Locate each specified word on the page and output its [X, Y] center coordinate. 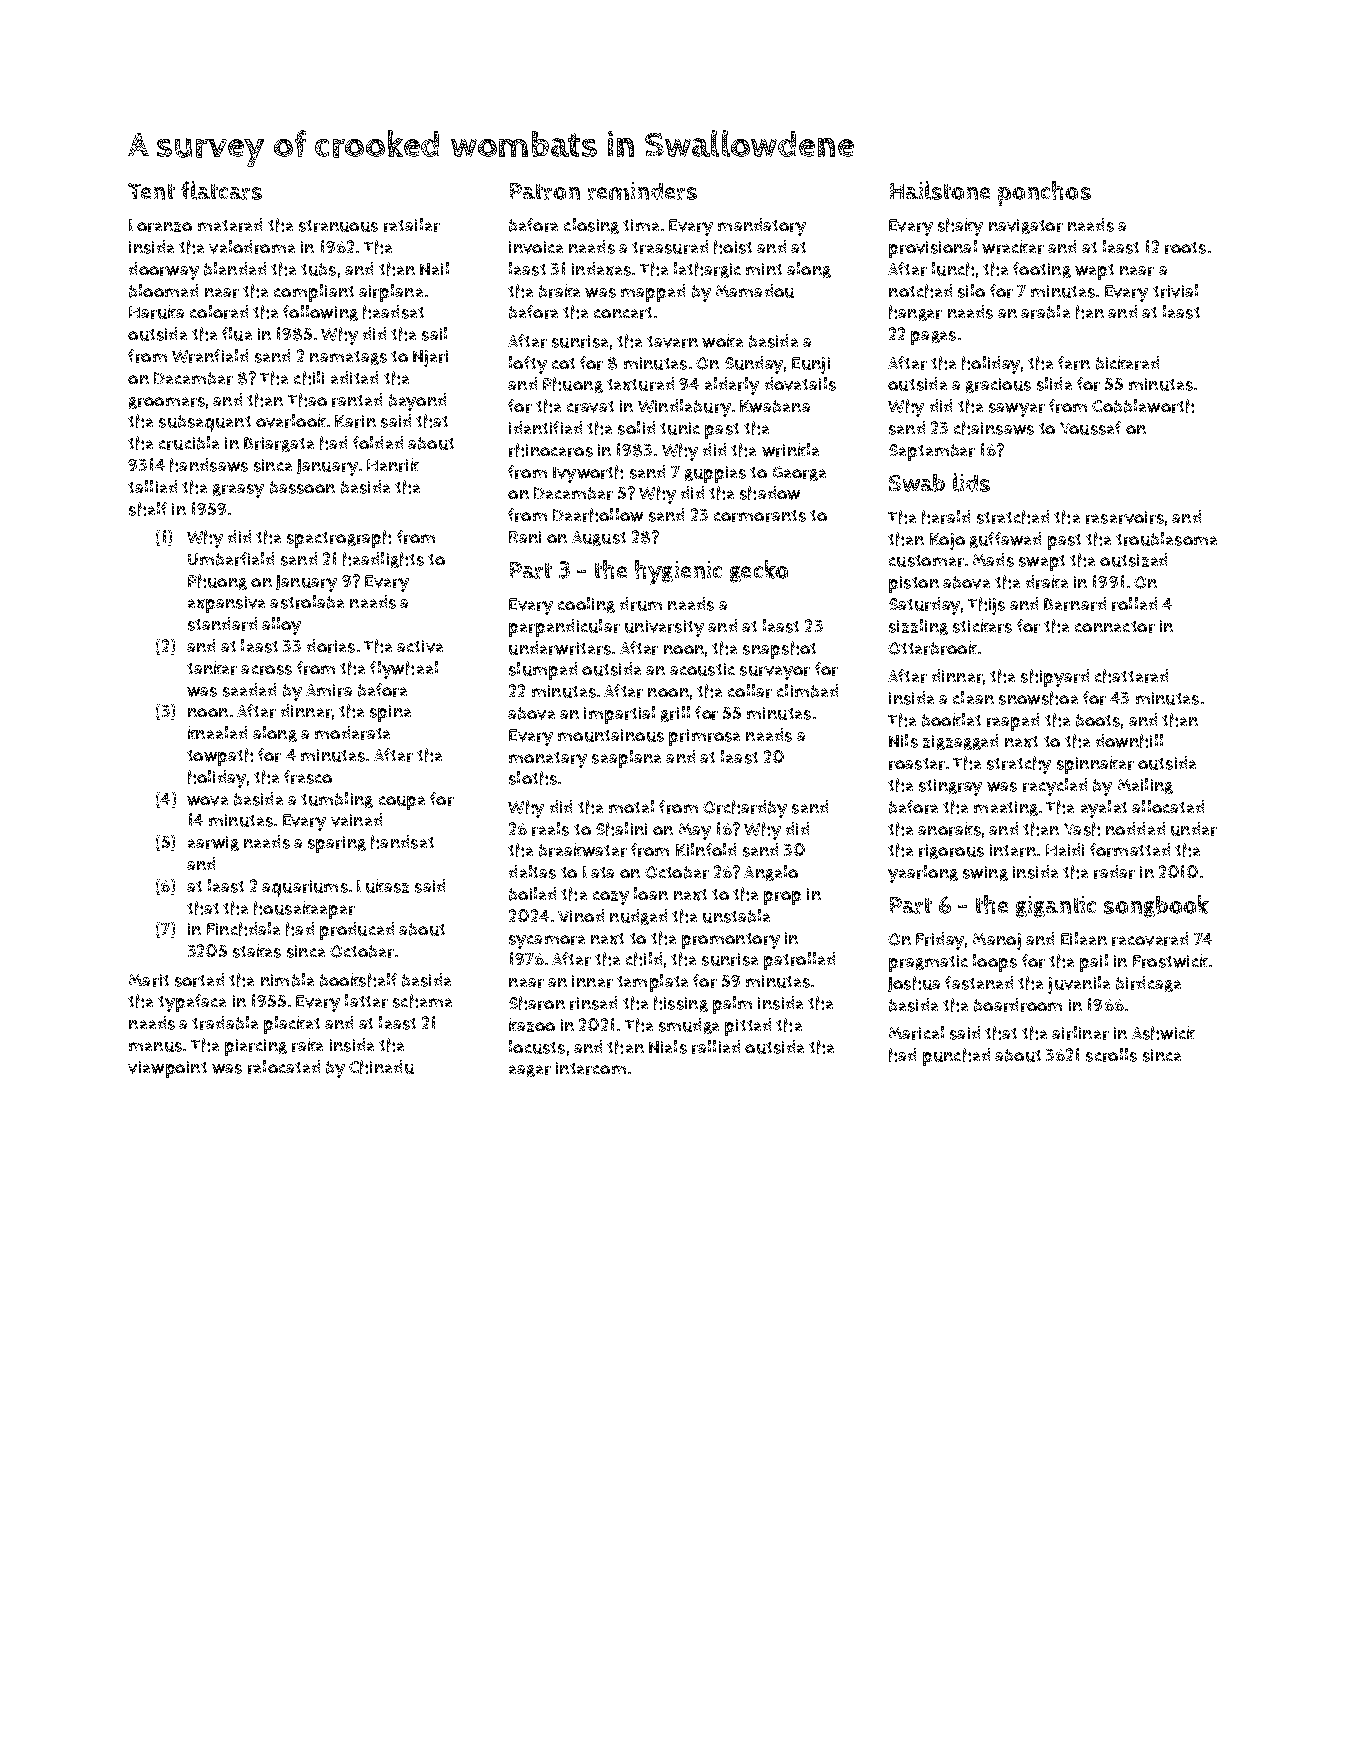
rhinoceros [551, 450]
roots [1185, 248]
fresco [308, 777]
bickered [1127, 363]
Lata [598, 872]
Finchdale [243, 929]
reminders [642, 191]
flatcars [221, 190]
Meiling [1145, 786]
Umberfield [231, 559]
